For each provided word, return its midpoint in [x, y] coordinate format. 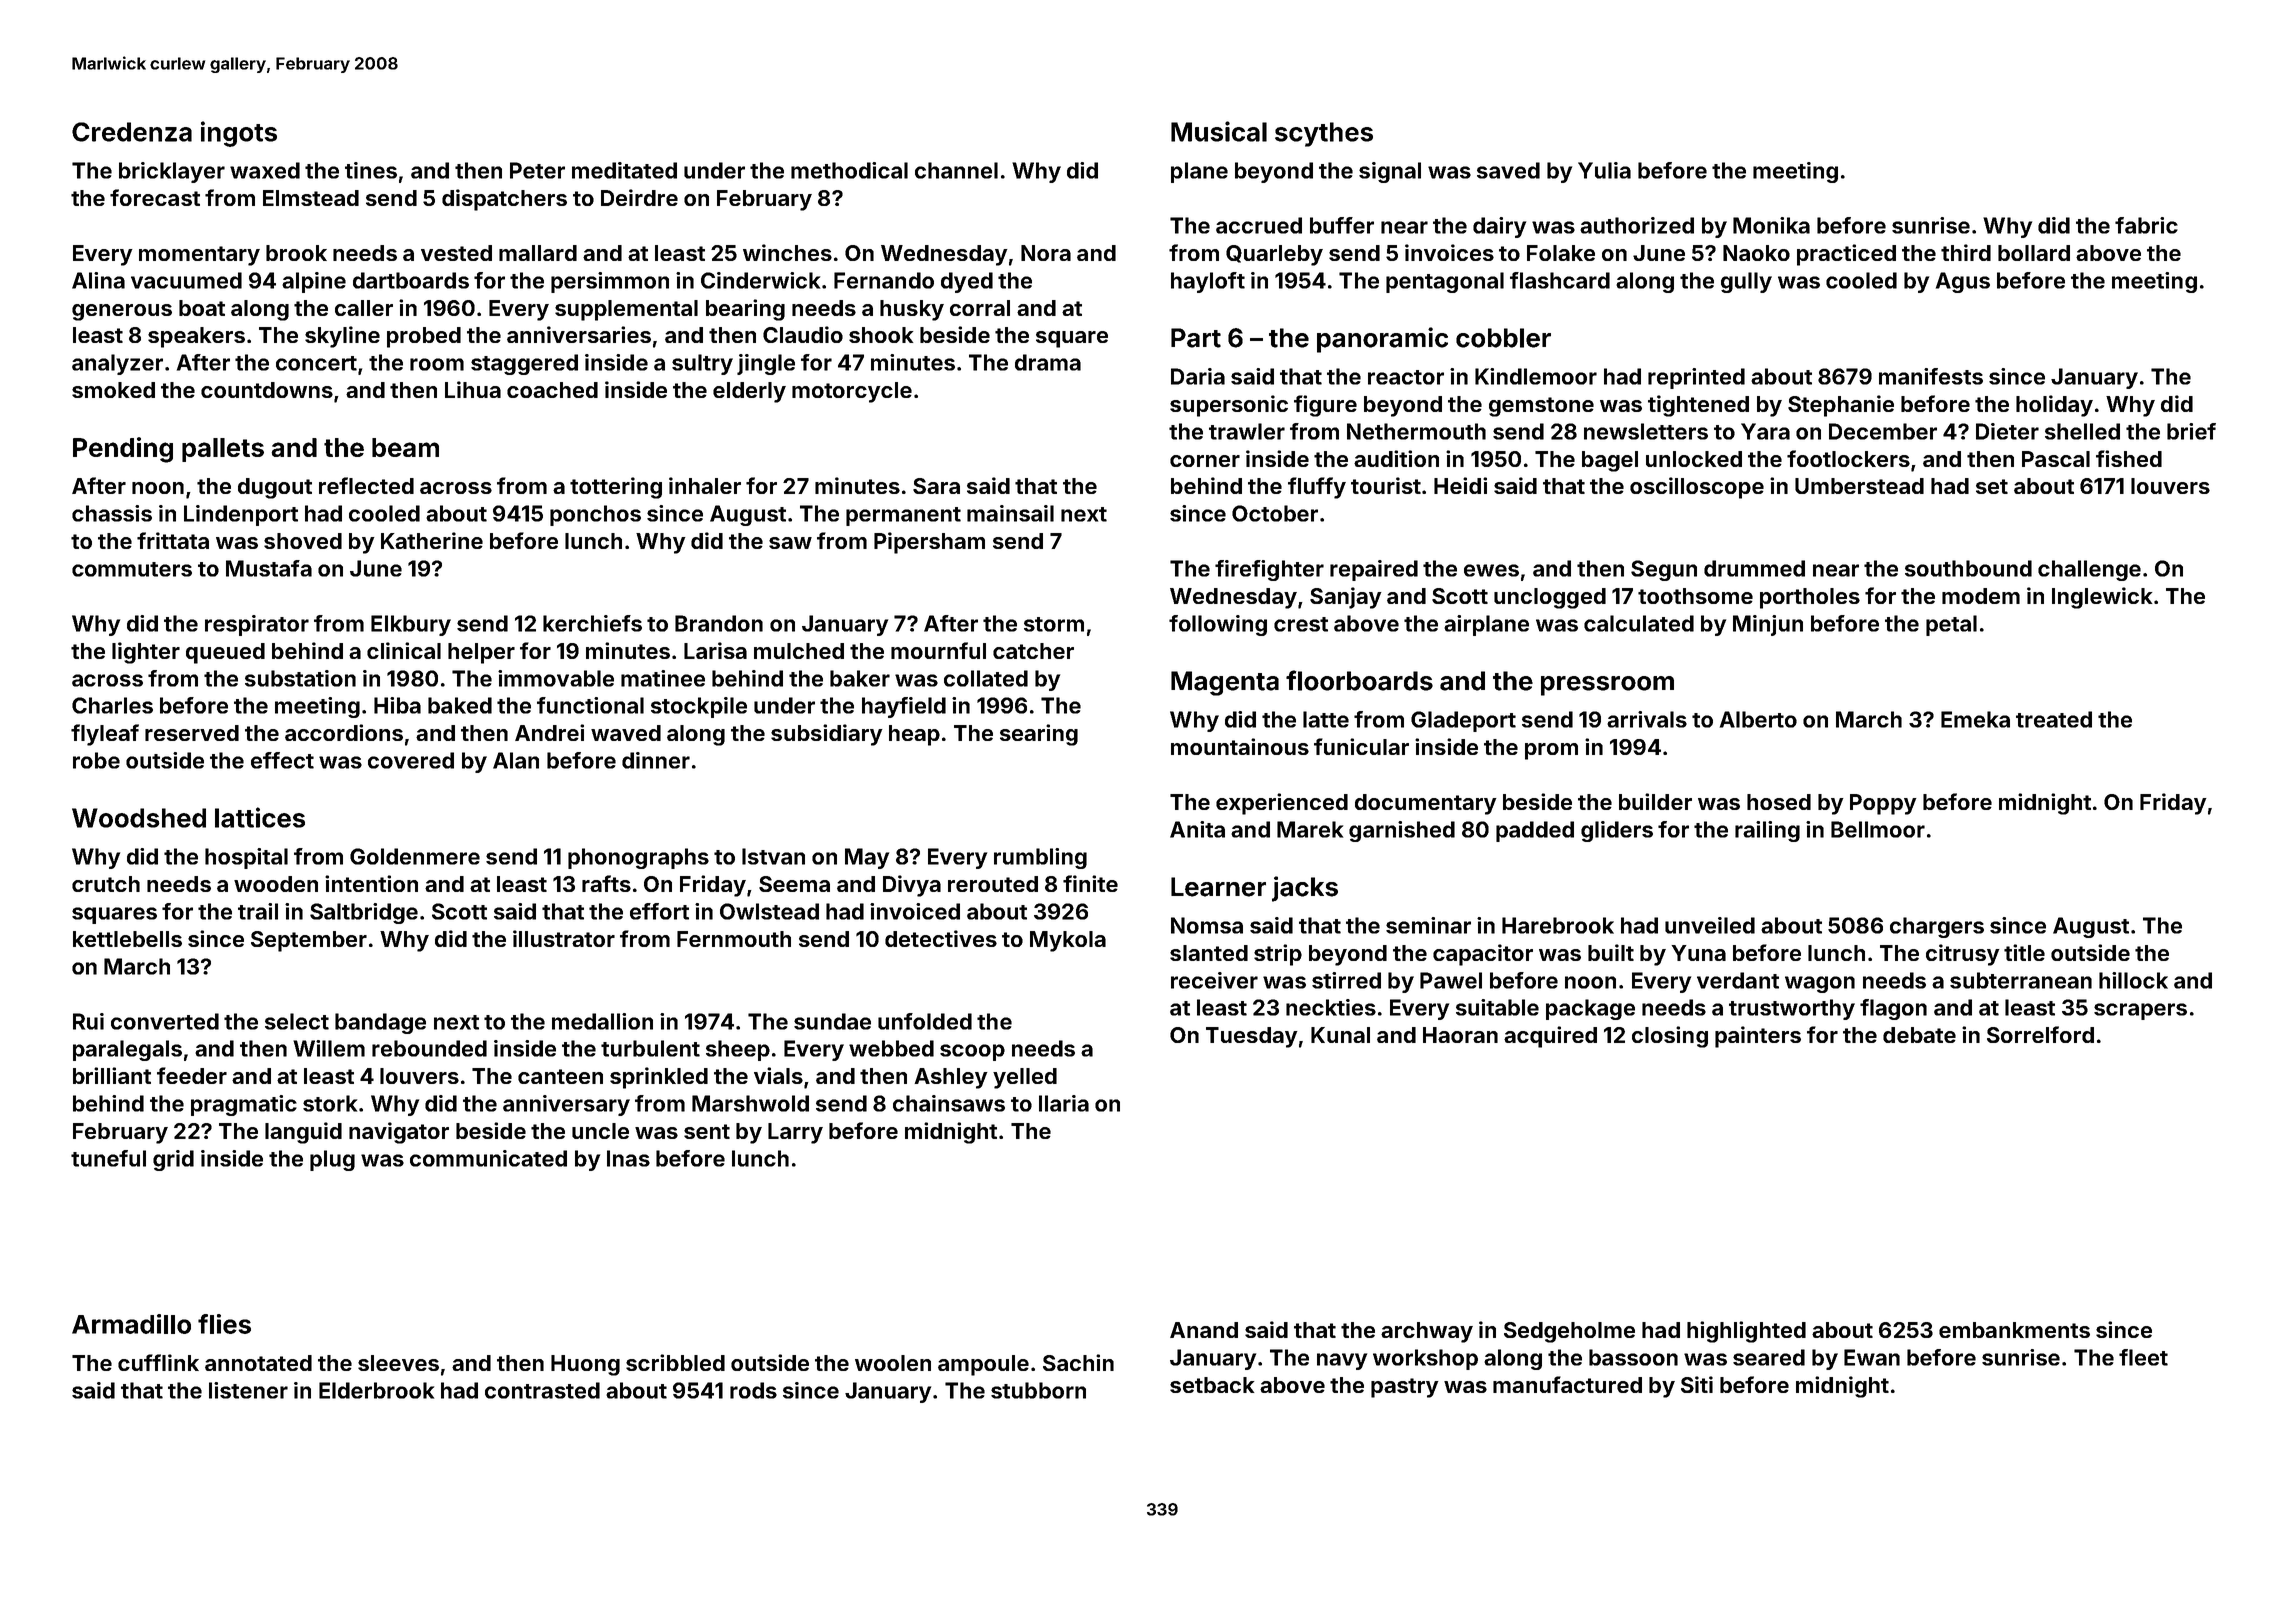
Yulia [1604, 170]
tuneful [108, 1158]
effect [282, 760]
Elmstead [311, 198]
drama [1048, 362]
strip [1278, 955]
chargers [1937, 927]
